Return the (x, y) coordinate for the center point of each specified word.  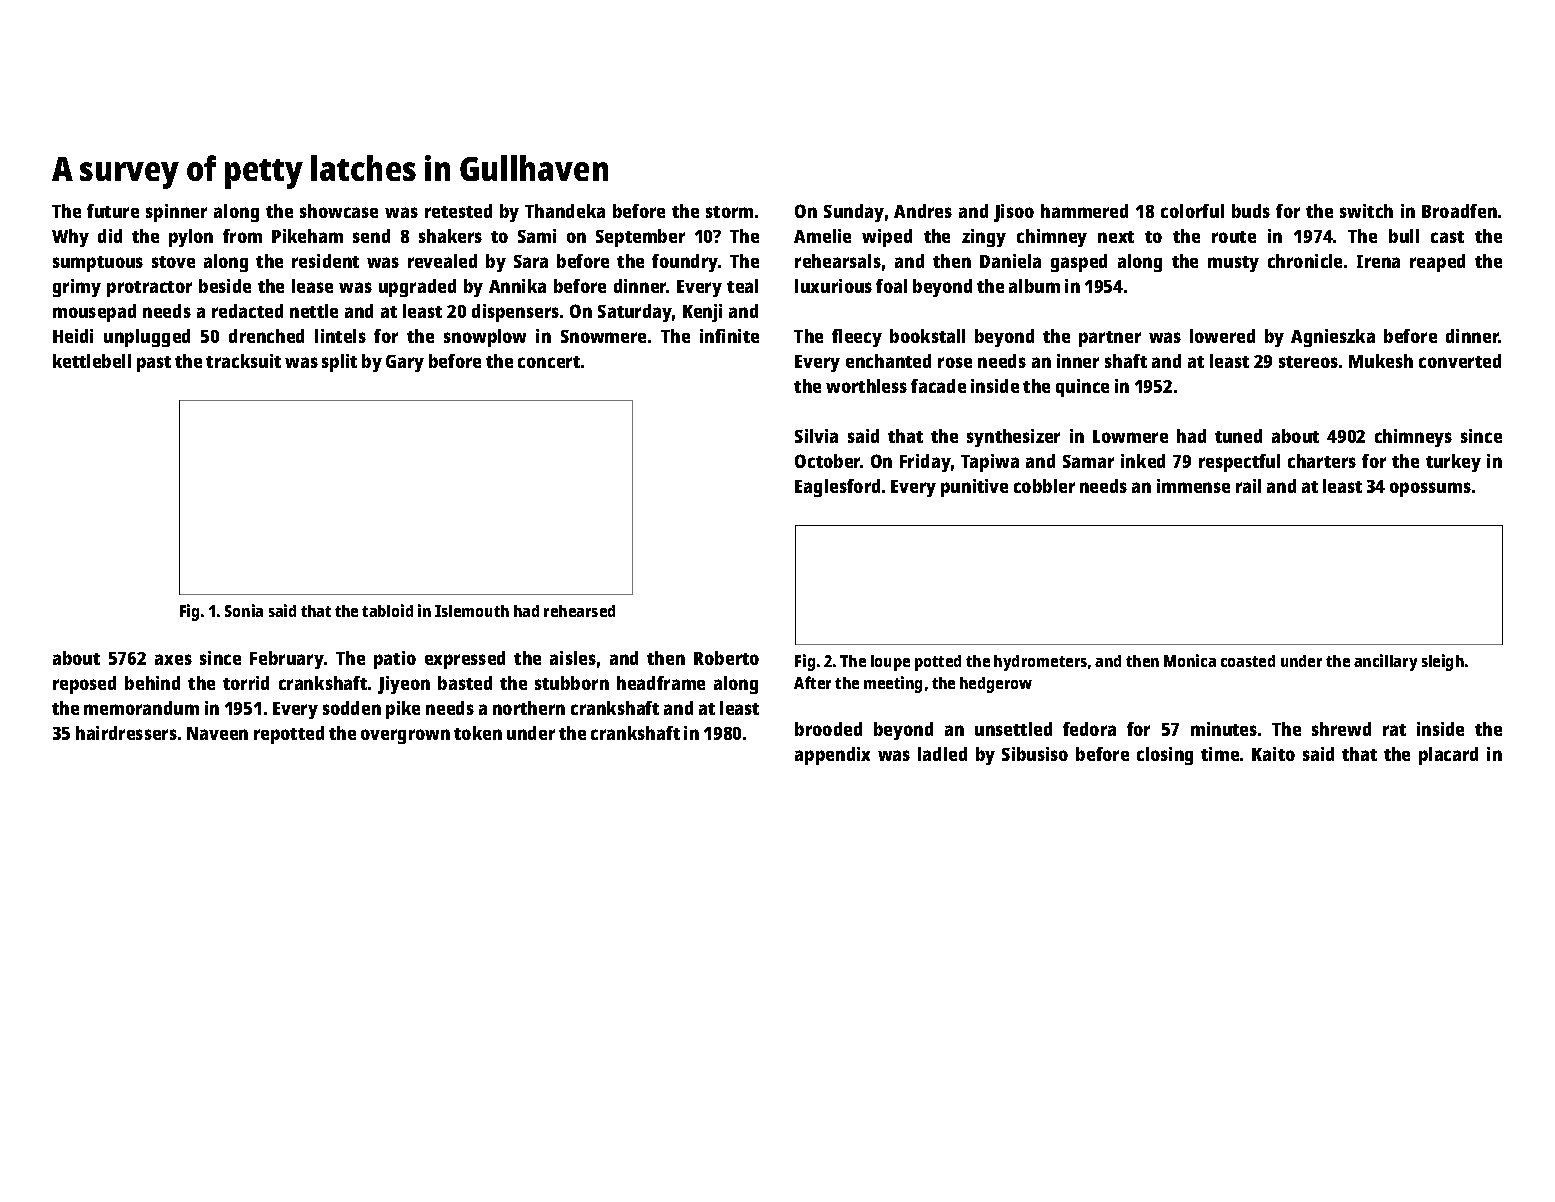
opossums (1430, 489)
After (812, 682)
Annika (517, 286)
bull (1404, 236)
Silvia (816, 436)
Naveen (217, 733)
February (287, 660)
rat (1394, 730)
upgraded (417, 288)
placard (1448, 756)
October (828, 461)
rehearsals (838, 261)
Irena (1378, 261)
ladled (942, 754)
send (371, 236)
